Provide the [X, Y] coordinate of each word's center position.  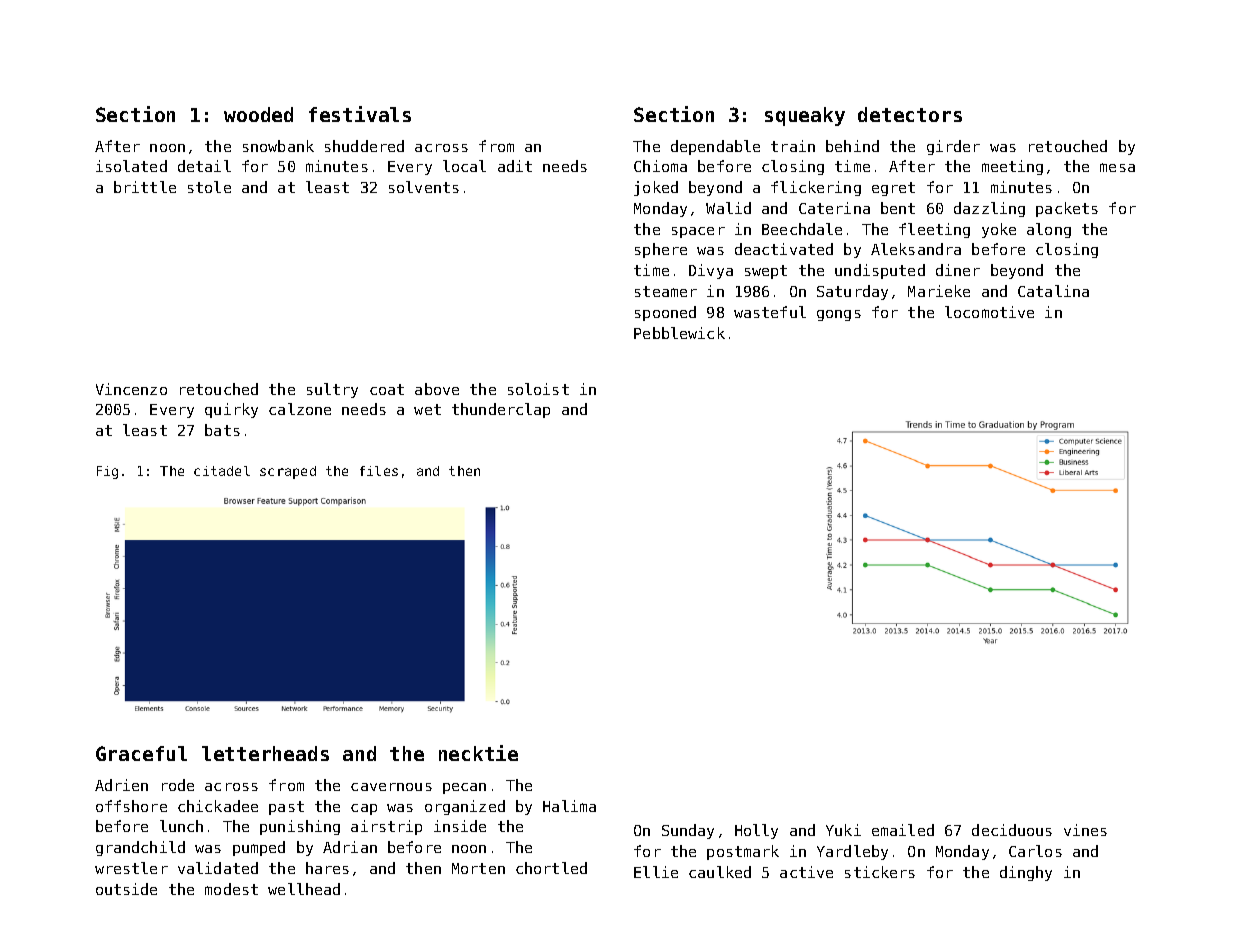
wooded [258, 114]
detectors [910, 114]
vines [1085, 830]
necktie [478, 753]
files [379, 471]
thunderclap [501, 410]
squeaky [805, 116]
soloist [538, 389]
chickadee [218, 806]
